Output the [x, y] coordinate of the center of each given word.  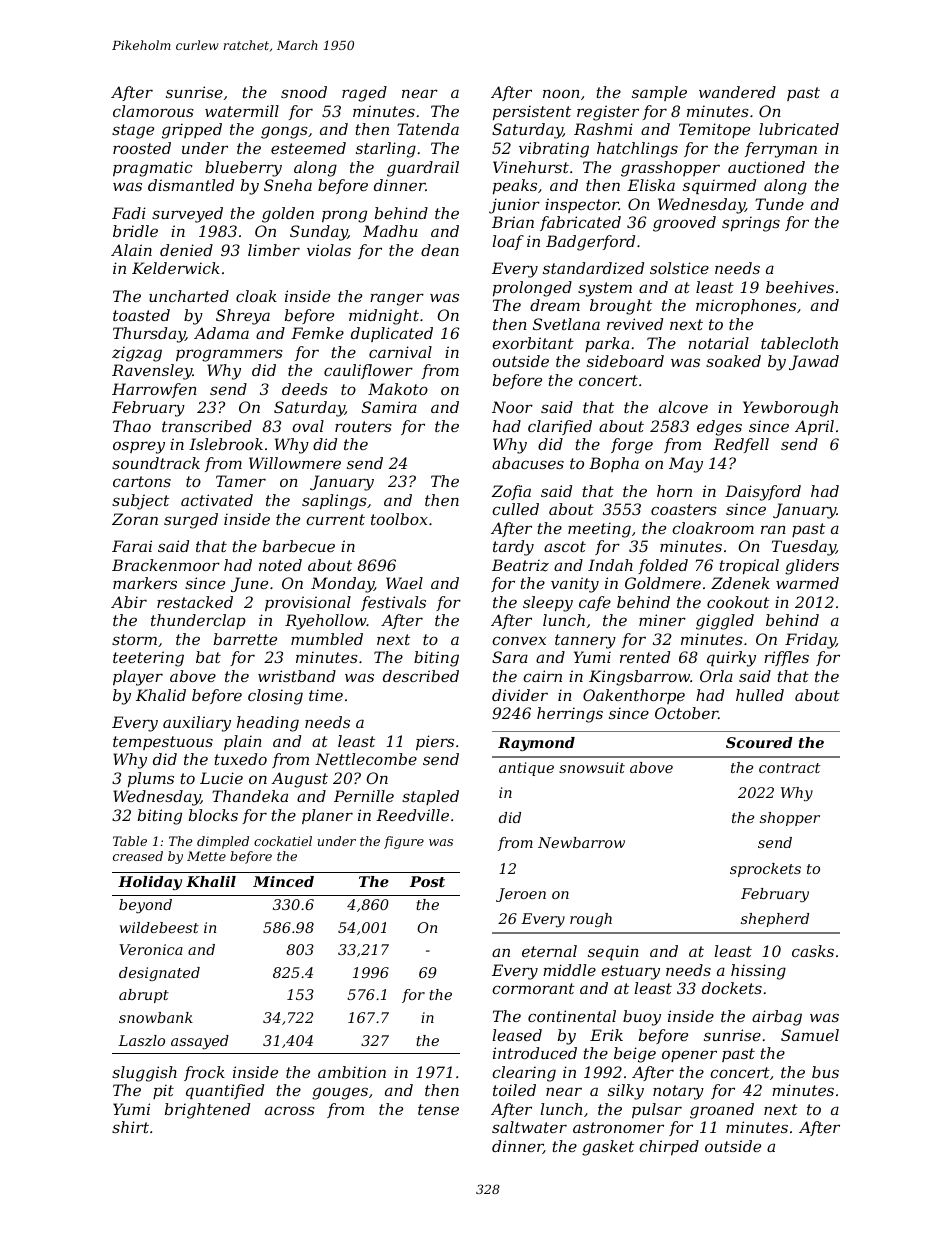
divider [520, 695]
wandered [737, 92]
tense [438, 1109]
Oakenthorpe [634, 696]
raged [364, 94]
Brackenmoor [166, 565]
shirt [130, 1127]
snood [304, 92]
